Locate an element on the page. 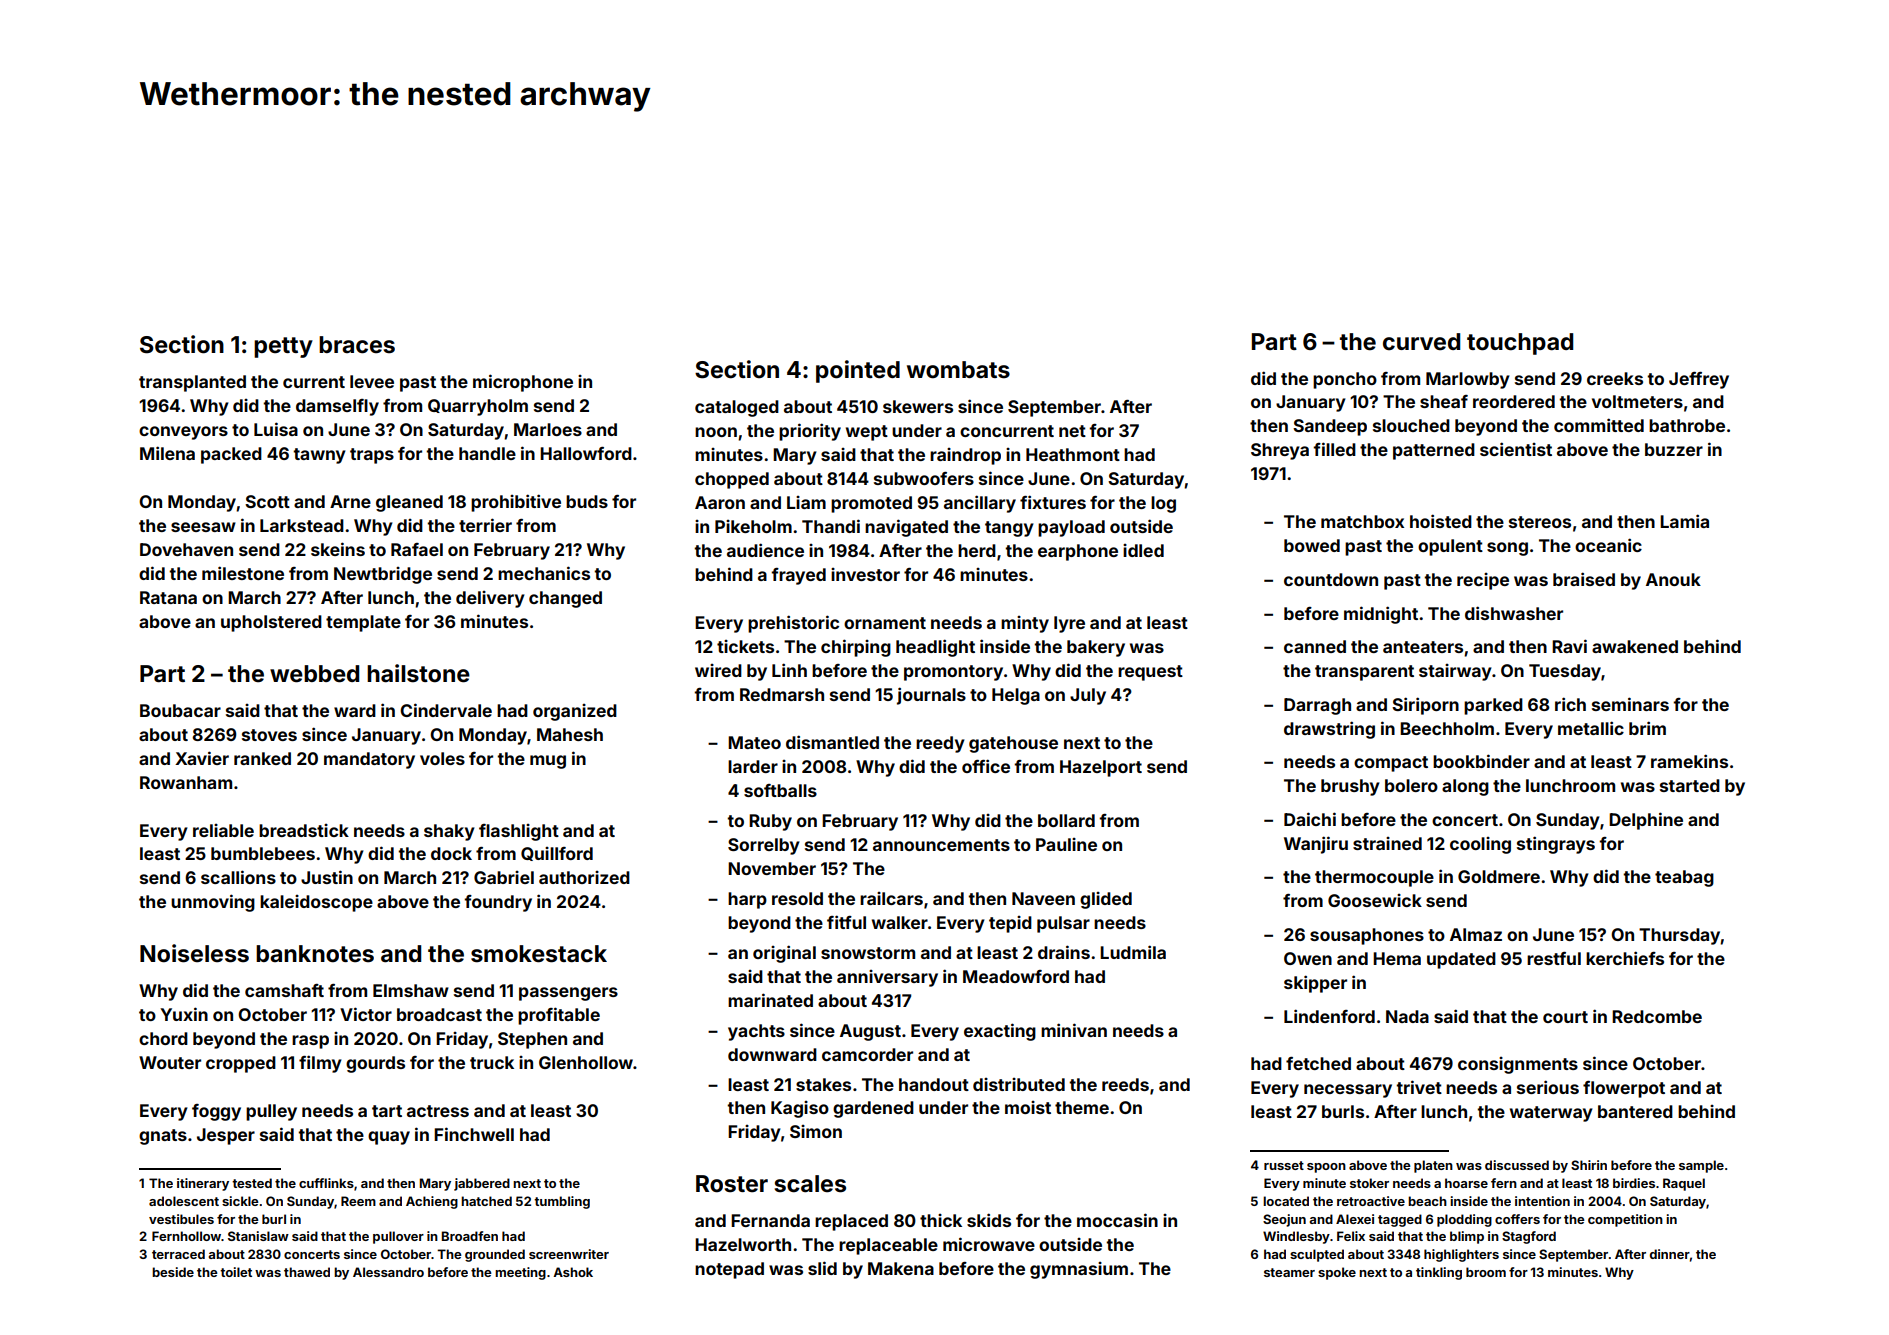 This page has width=1889, height=1335. smokestack is located at coordinates (539, 954).
